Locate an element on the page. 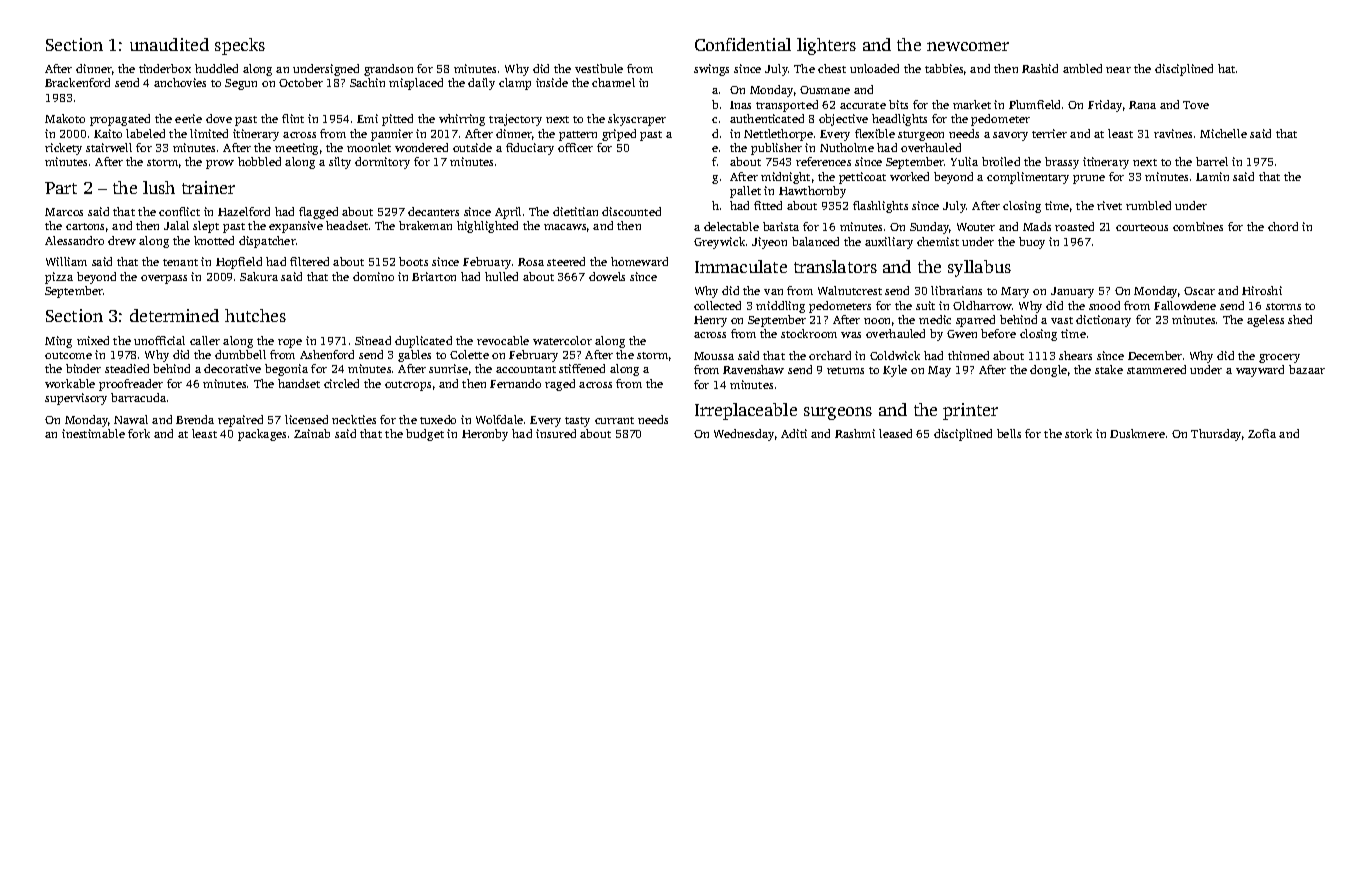  shed is located at coordinates (1300, 319).
